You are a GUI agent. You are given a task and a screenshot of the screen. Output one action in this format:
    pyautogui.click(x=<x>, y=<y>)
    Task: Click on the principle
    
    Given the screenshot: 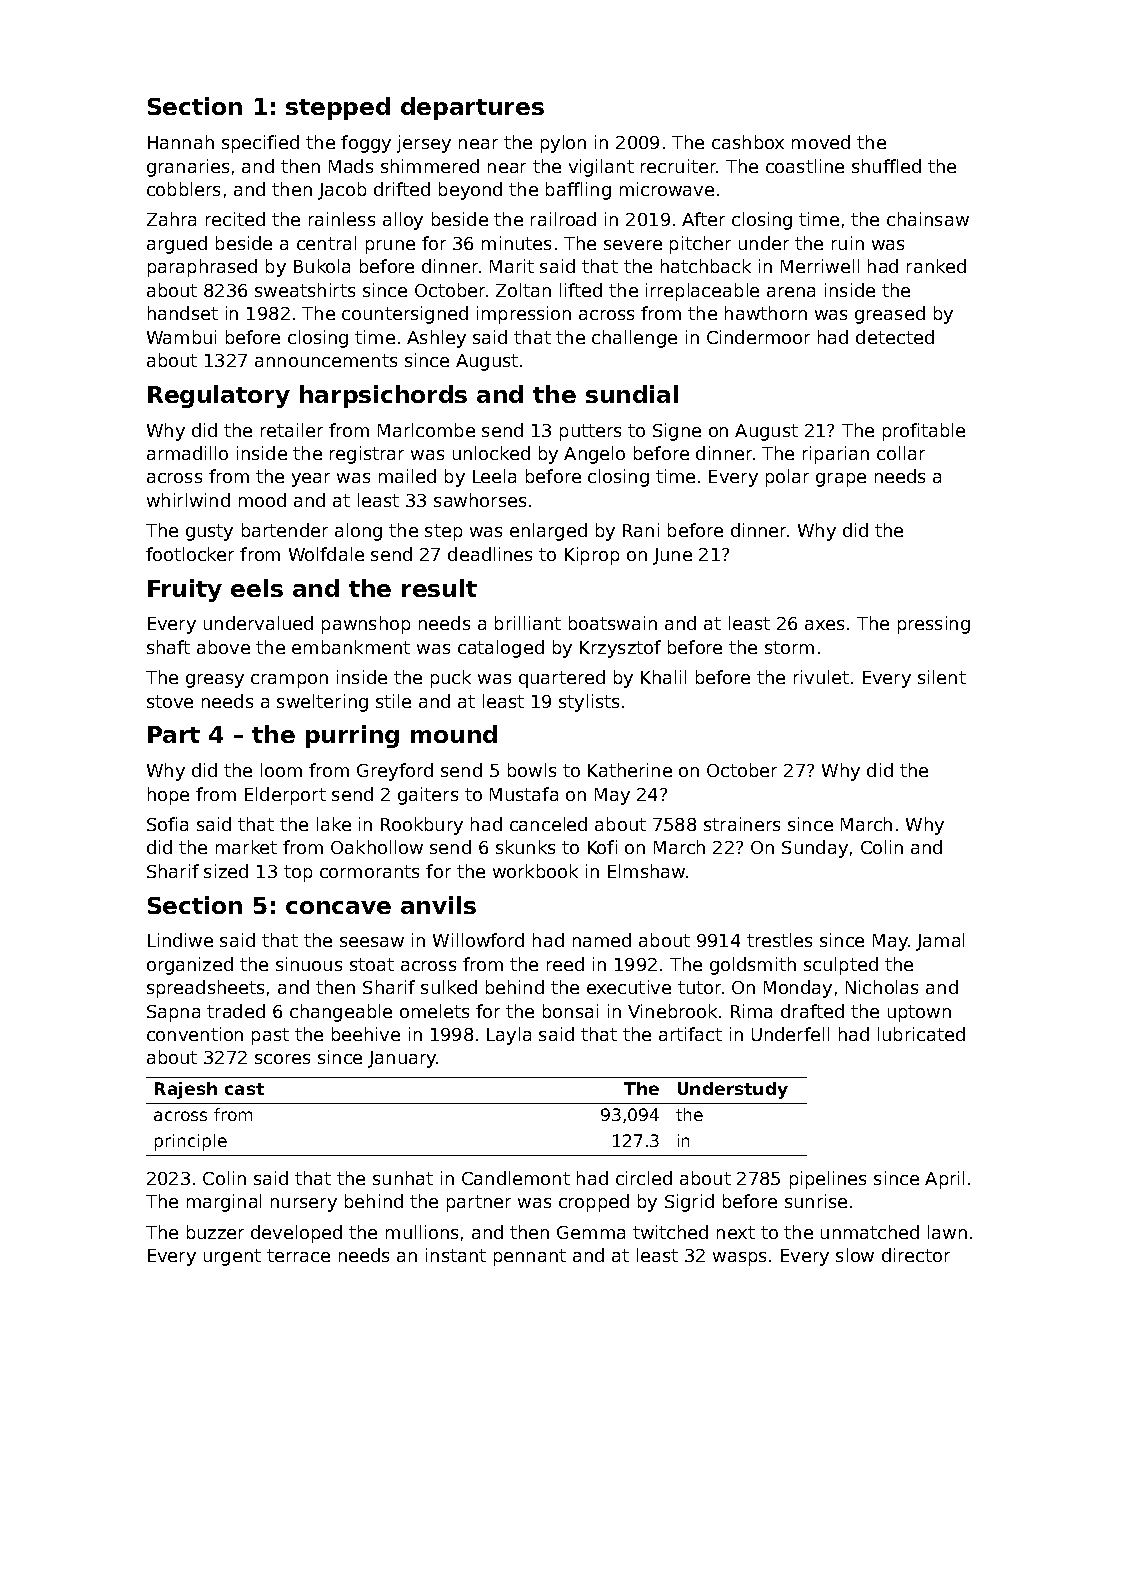 What is the action you would take?
    pyautogui.click(x=191, y=1142)
